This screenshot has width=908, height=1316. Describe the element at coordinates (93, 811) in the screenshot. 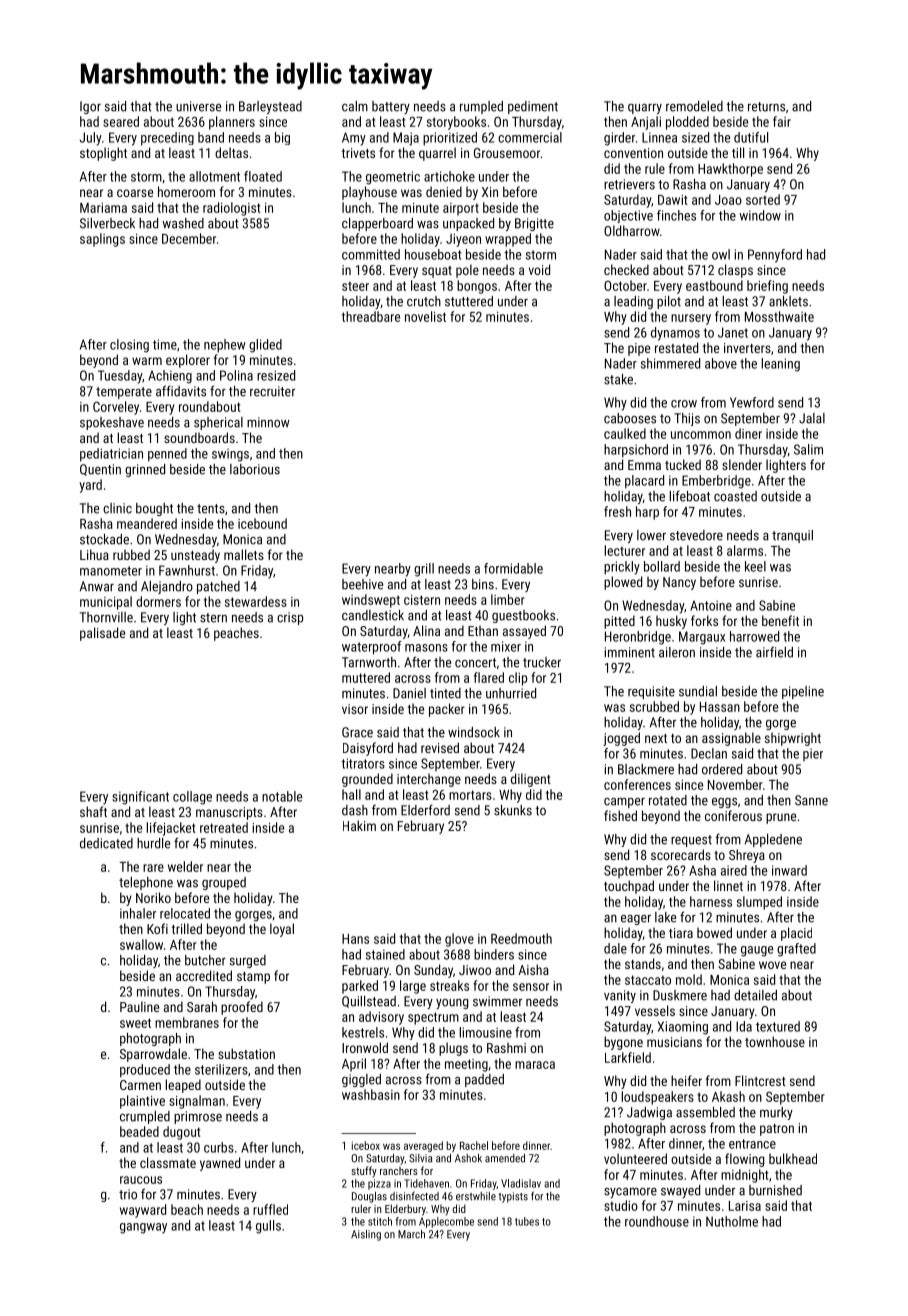

I see `shaft` at that location.
